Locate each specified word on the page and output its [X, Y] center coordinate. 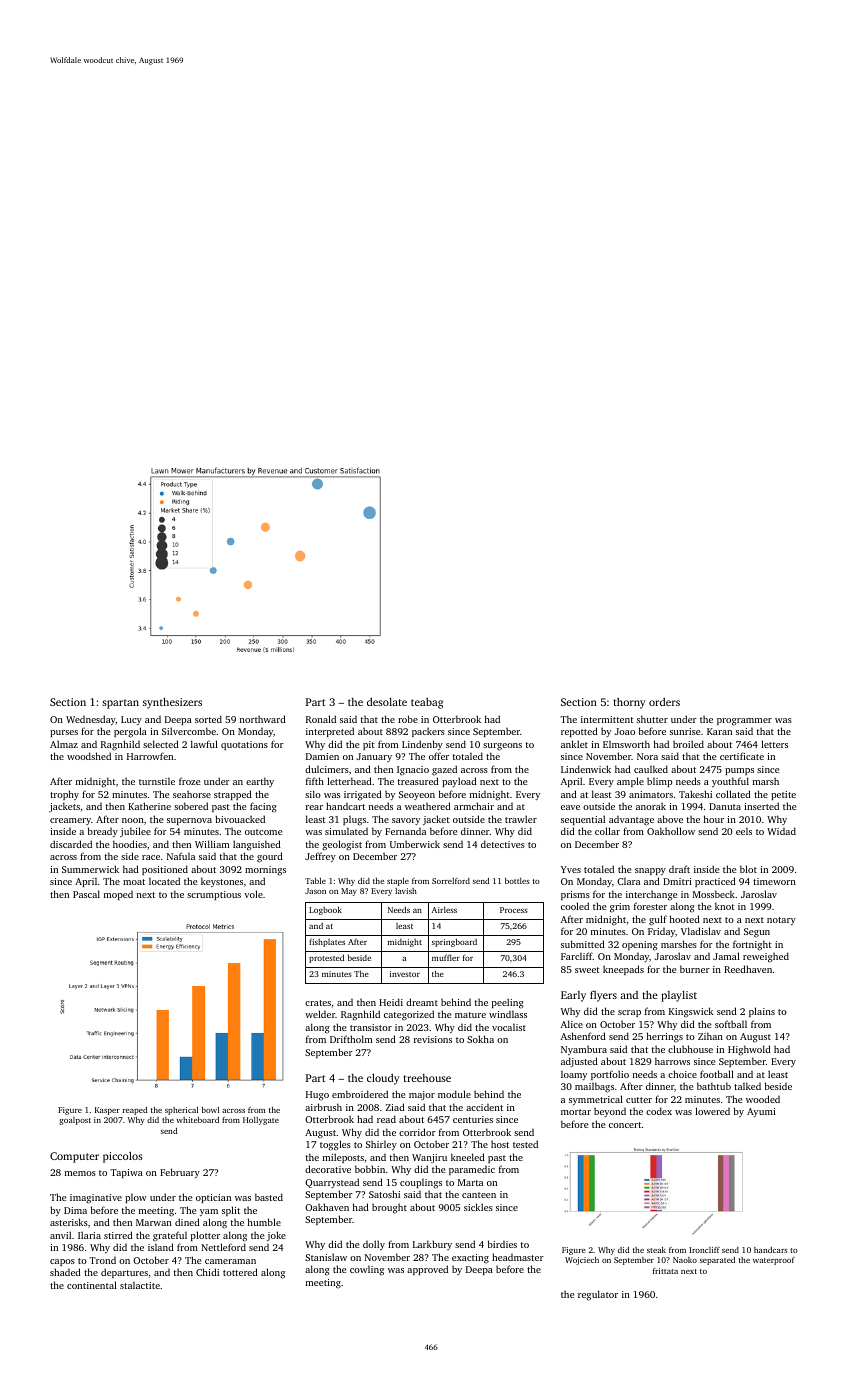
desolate [387, 702]
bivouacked [240, 819]
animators [651, 794]
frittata [665, 1271]
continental [92, 1285]
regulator [598, 1295]
